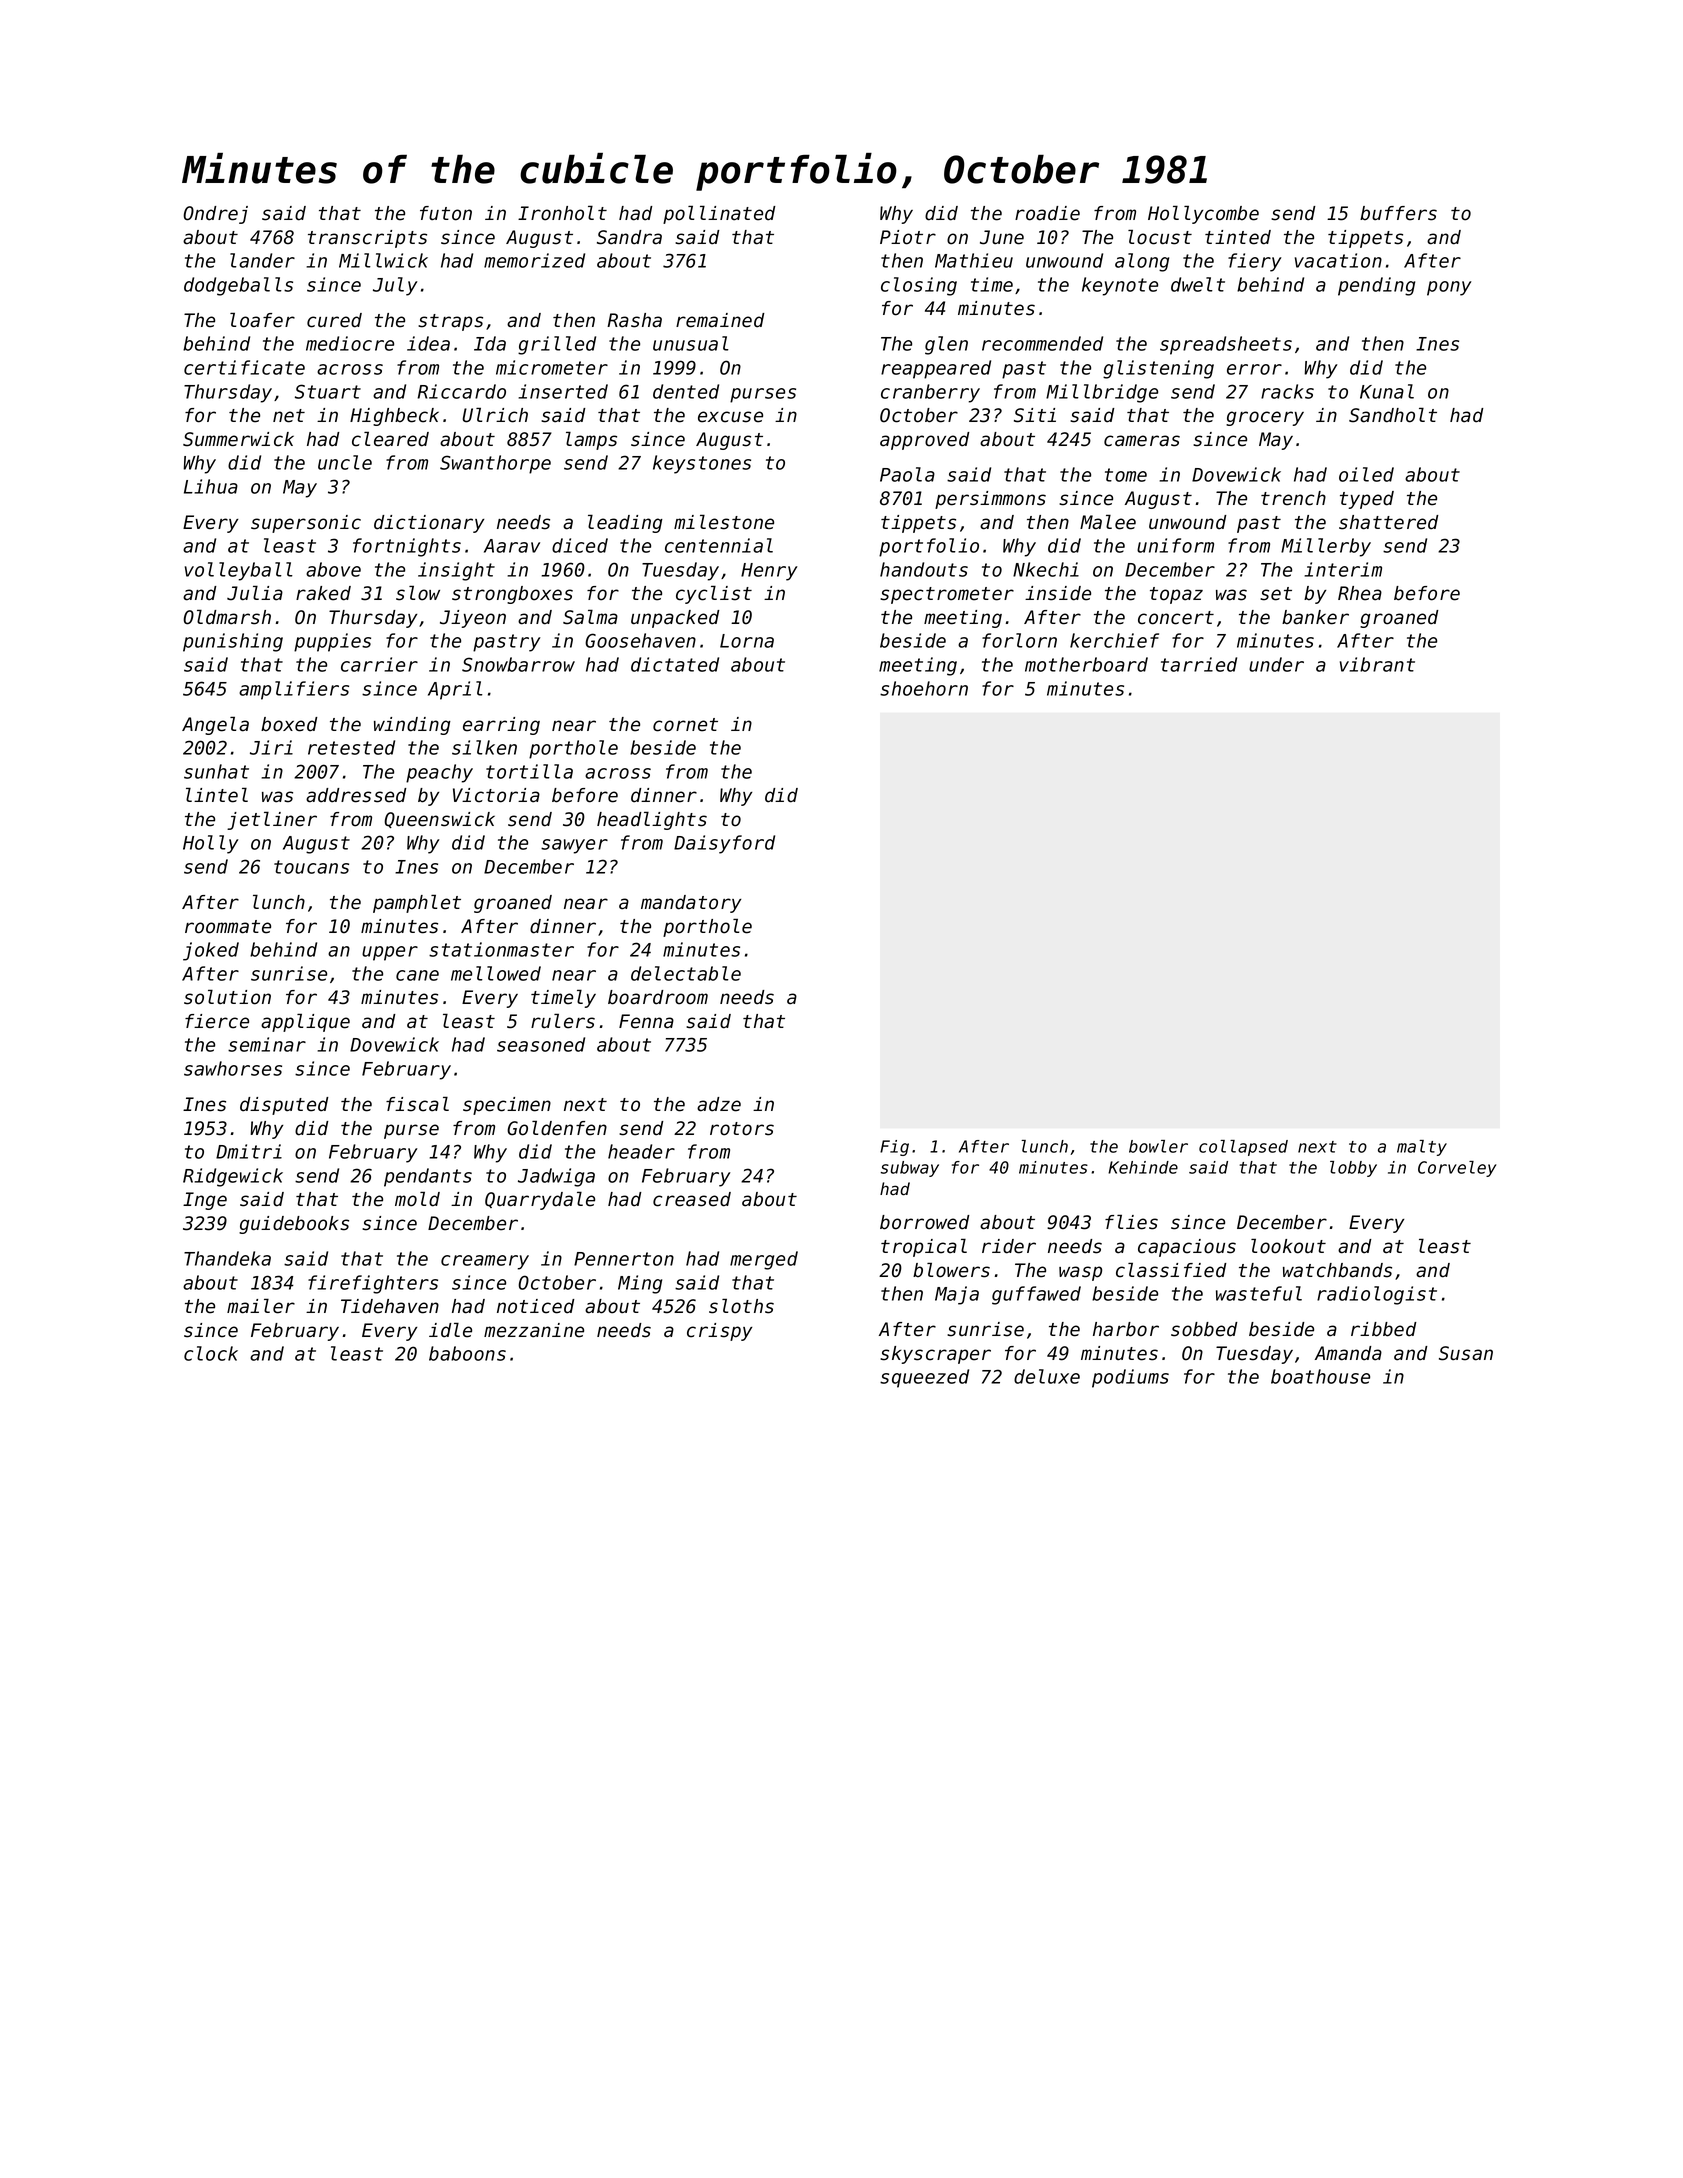 The width and height of the screenshot is (1683, 2178). I want to click on under, so click(1276, 664).
